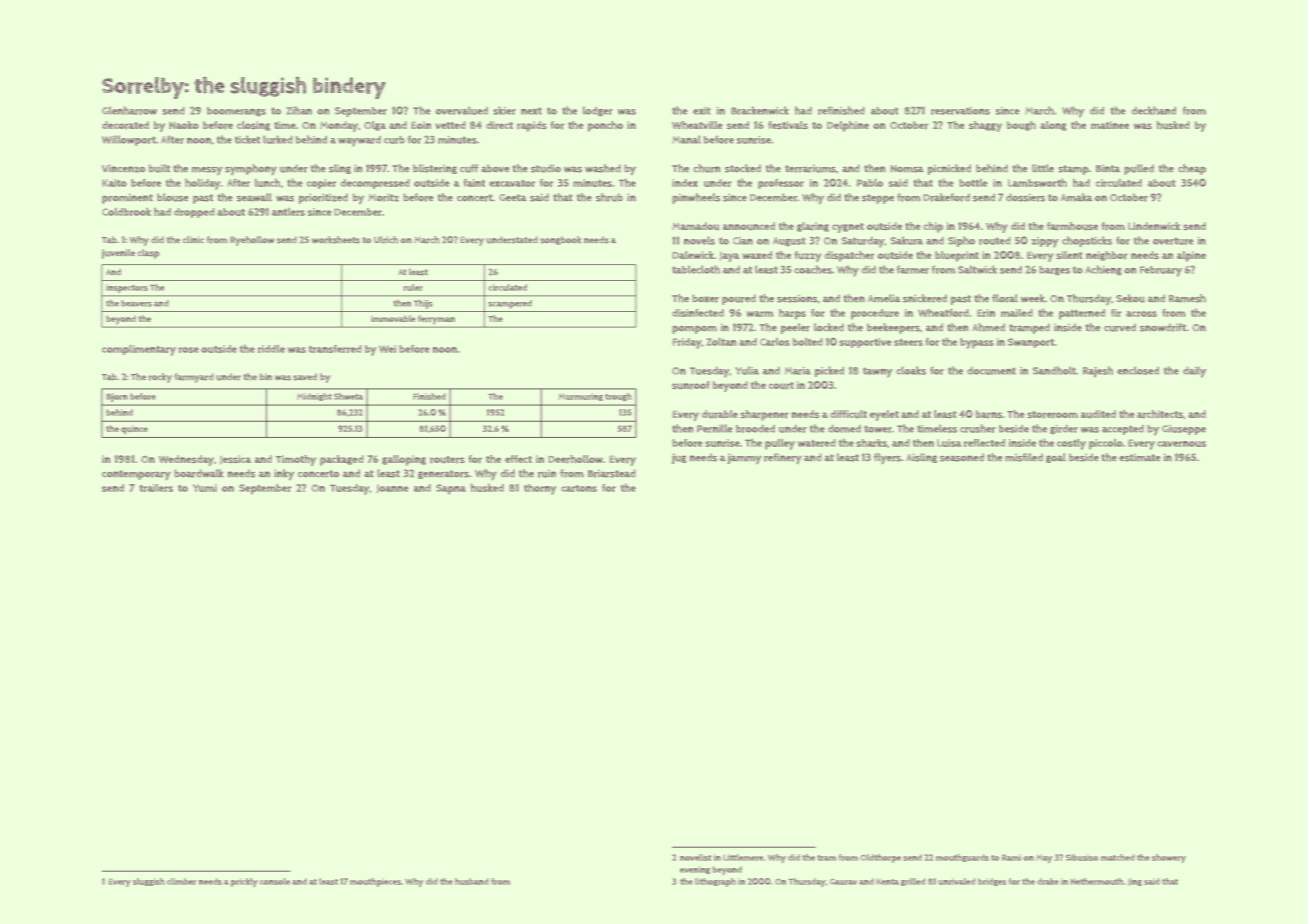 This page has width=1308, height=924. What do you see at coordinates (878, 429) in the page?
I see `tower` at bounding box center [878, 429].
